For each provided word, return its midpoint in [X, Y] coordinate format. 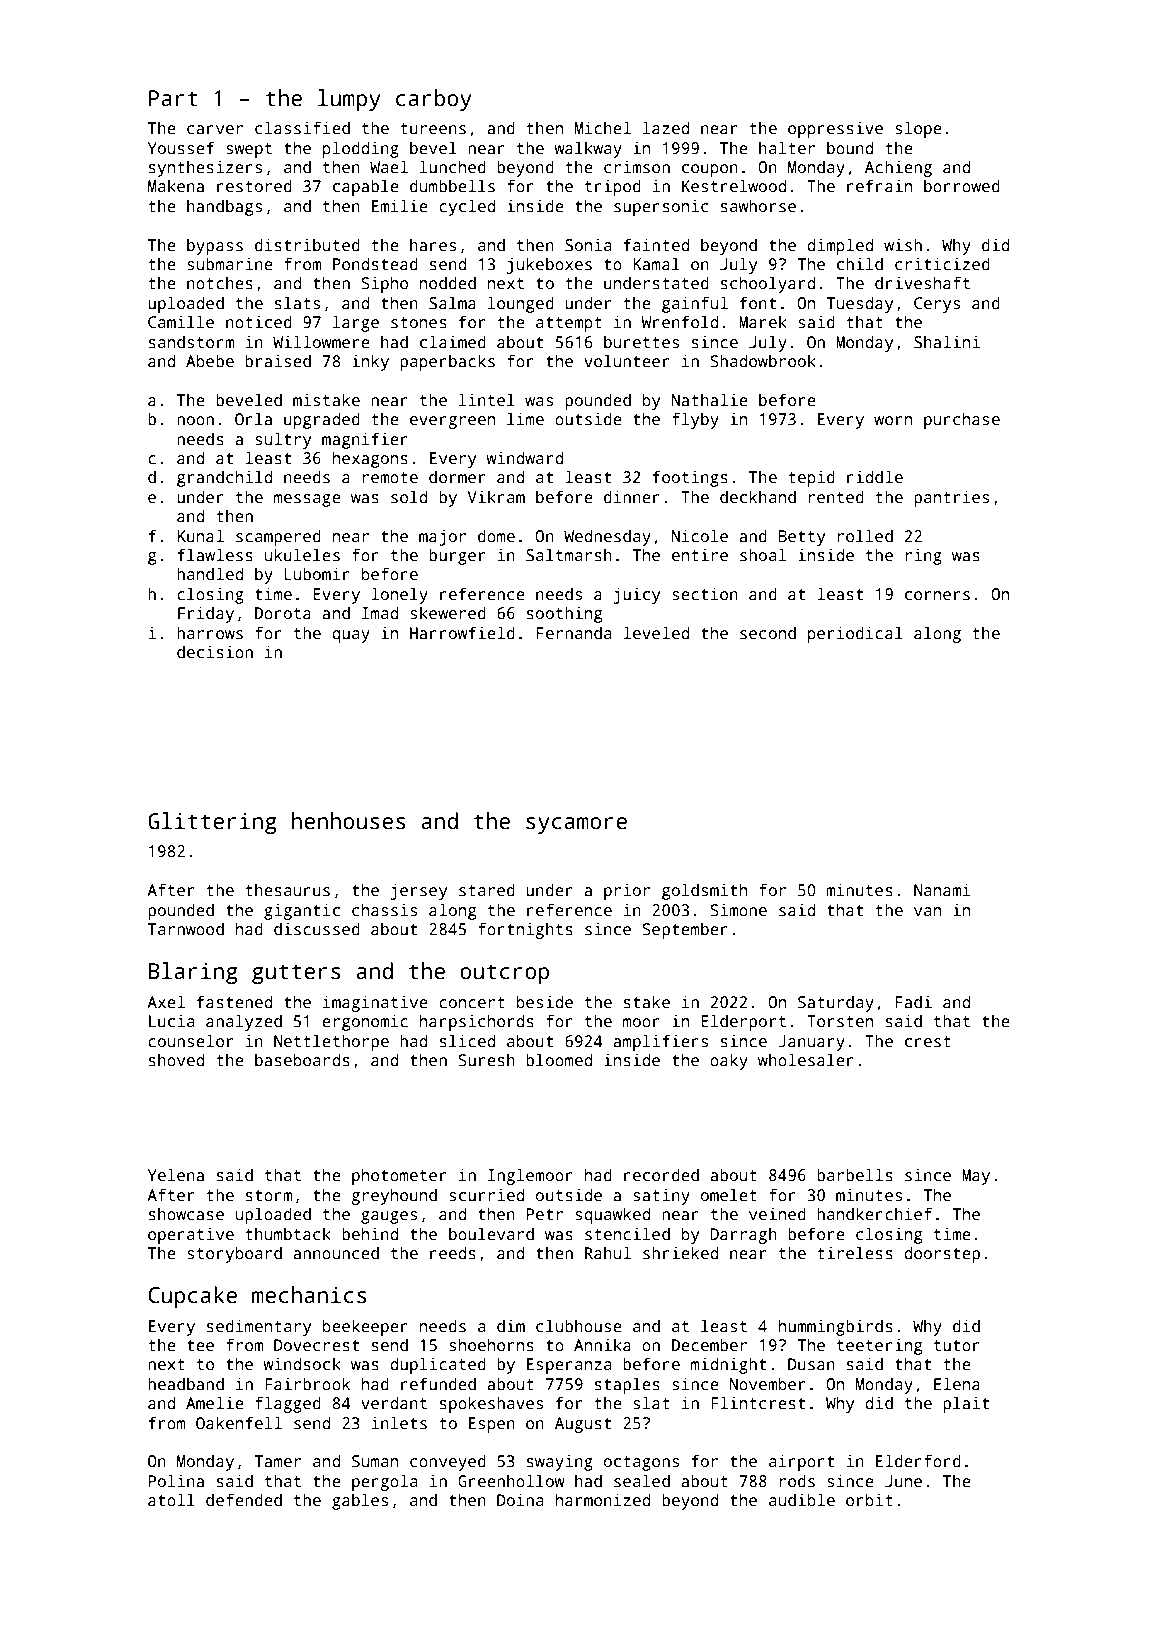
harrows [210, 633]
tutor [957, 1346]
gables [360, 1501]
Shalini [947, 342]
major [442, 537]
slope [918, 129]
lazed [666, 128]
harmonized [603, 1500]
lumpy [349, 100]
